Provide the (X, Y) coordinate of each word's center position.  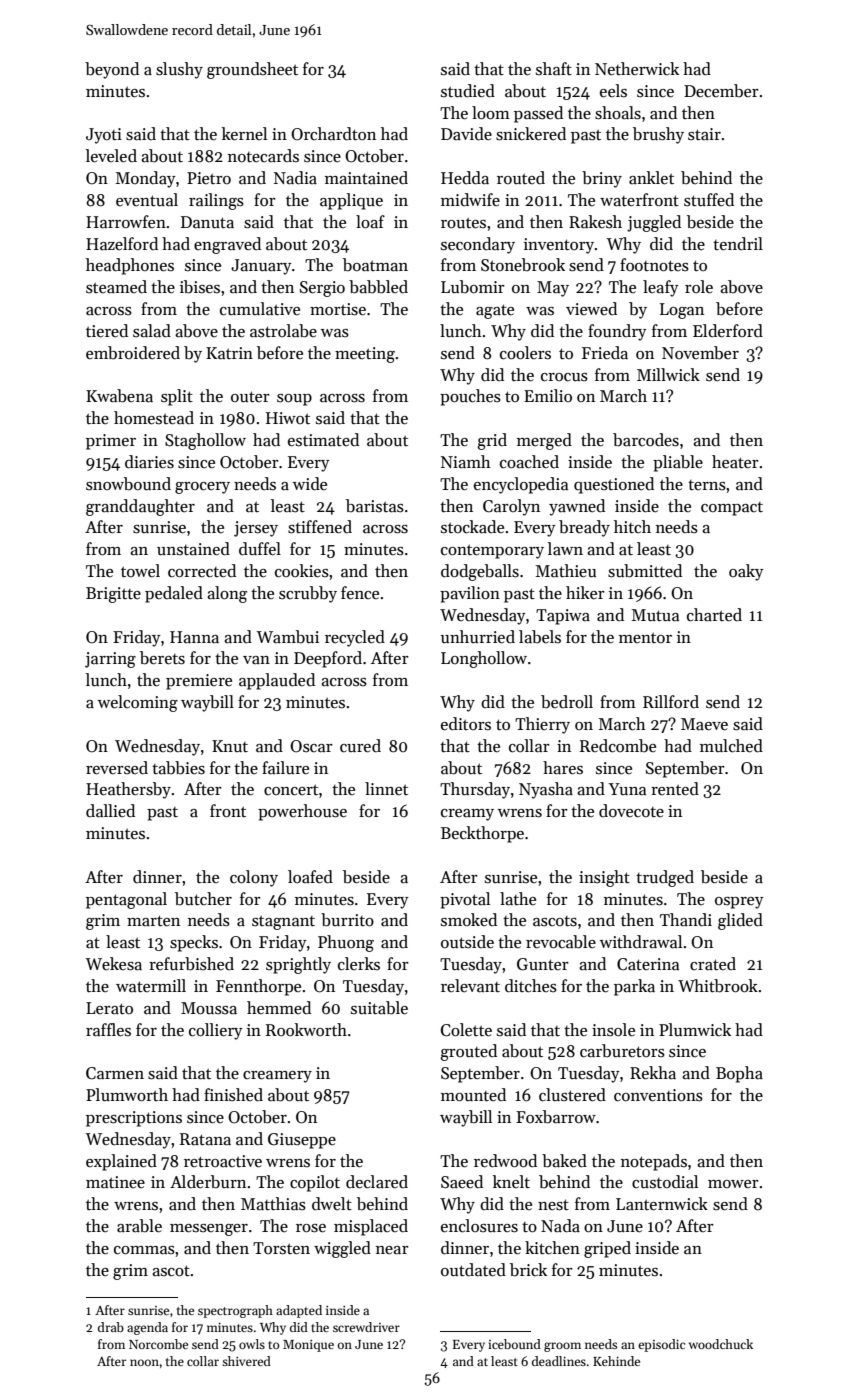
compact (732, 509)
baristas (375, 506)
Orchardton (333, 134)
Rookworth (306, 1029)
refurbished (191, 964)
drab (111, 1327)
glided (740, 921)
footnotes (654, 265)
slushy (179, 70)
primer (111, 442)
